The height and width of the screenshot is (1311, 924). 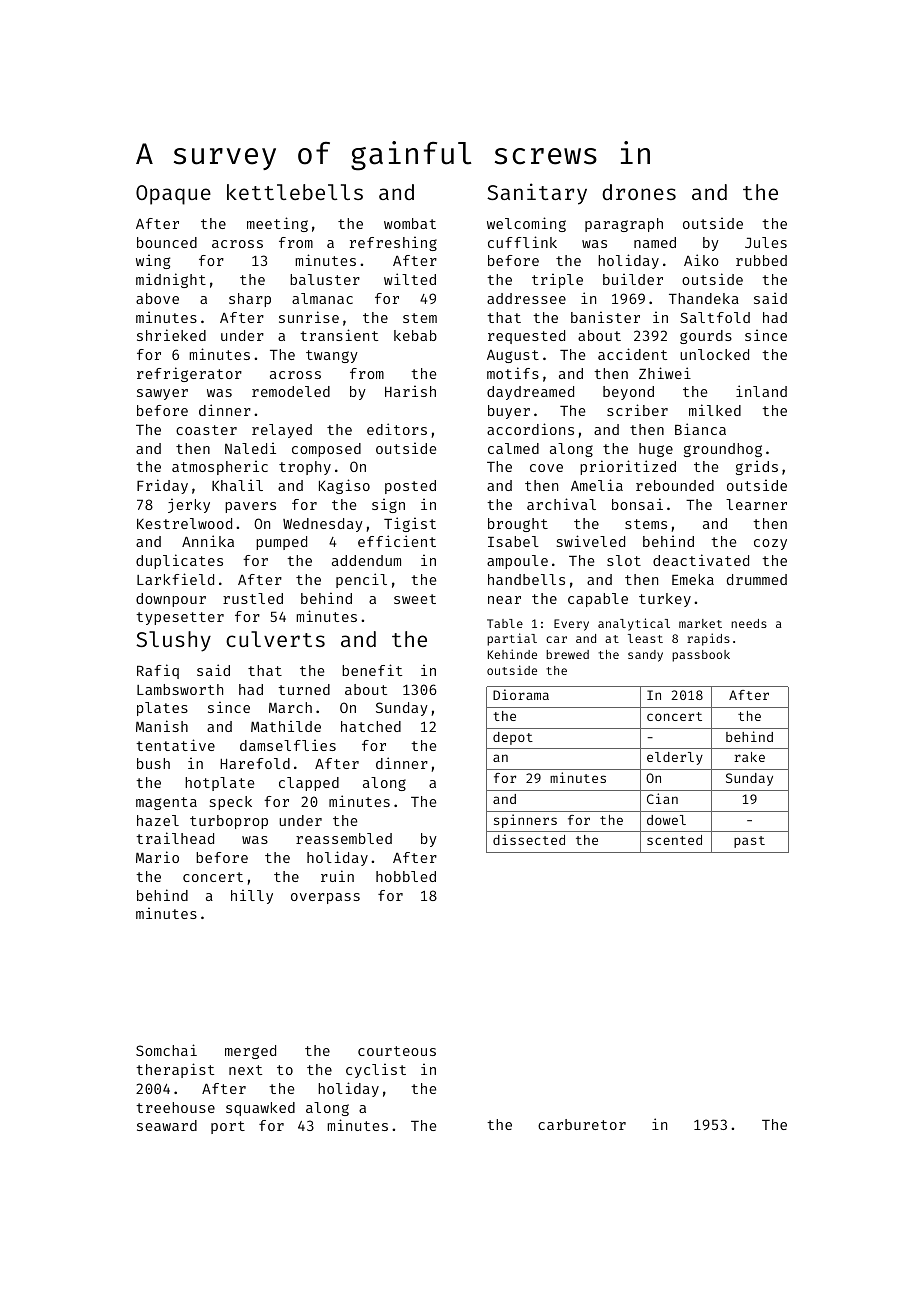 What do you see at coordinates (761, 260) in the screenshot?
I see `rubbed` at bounding box center [761, 260].
